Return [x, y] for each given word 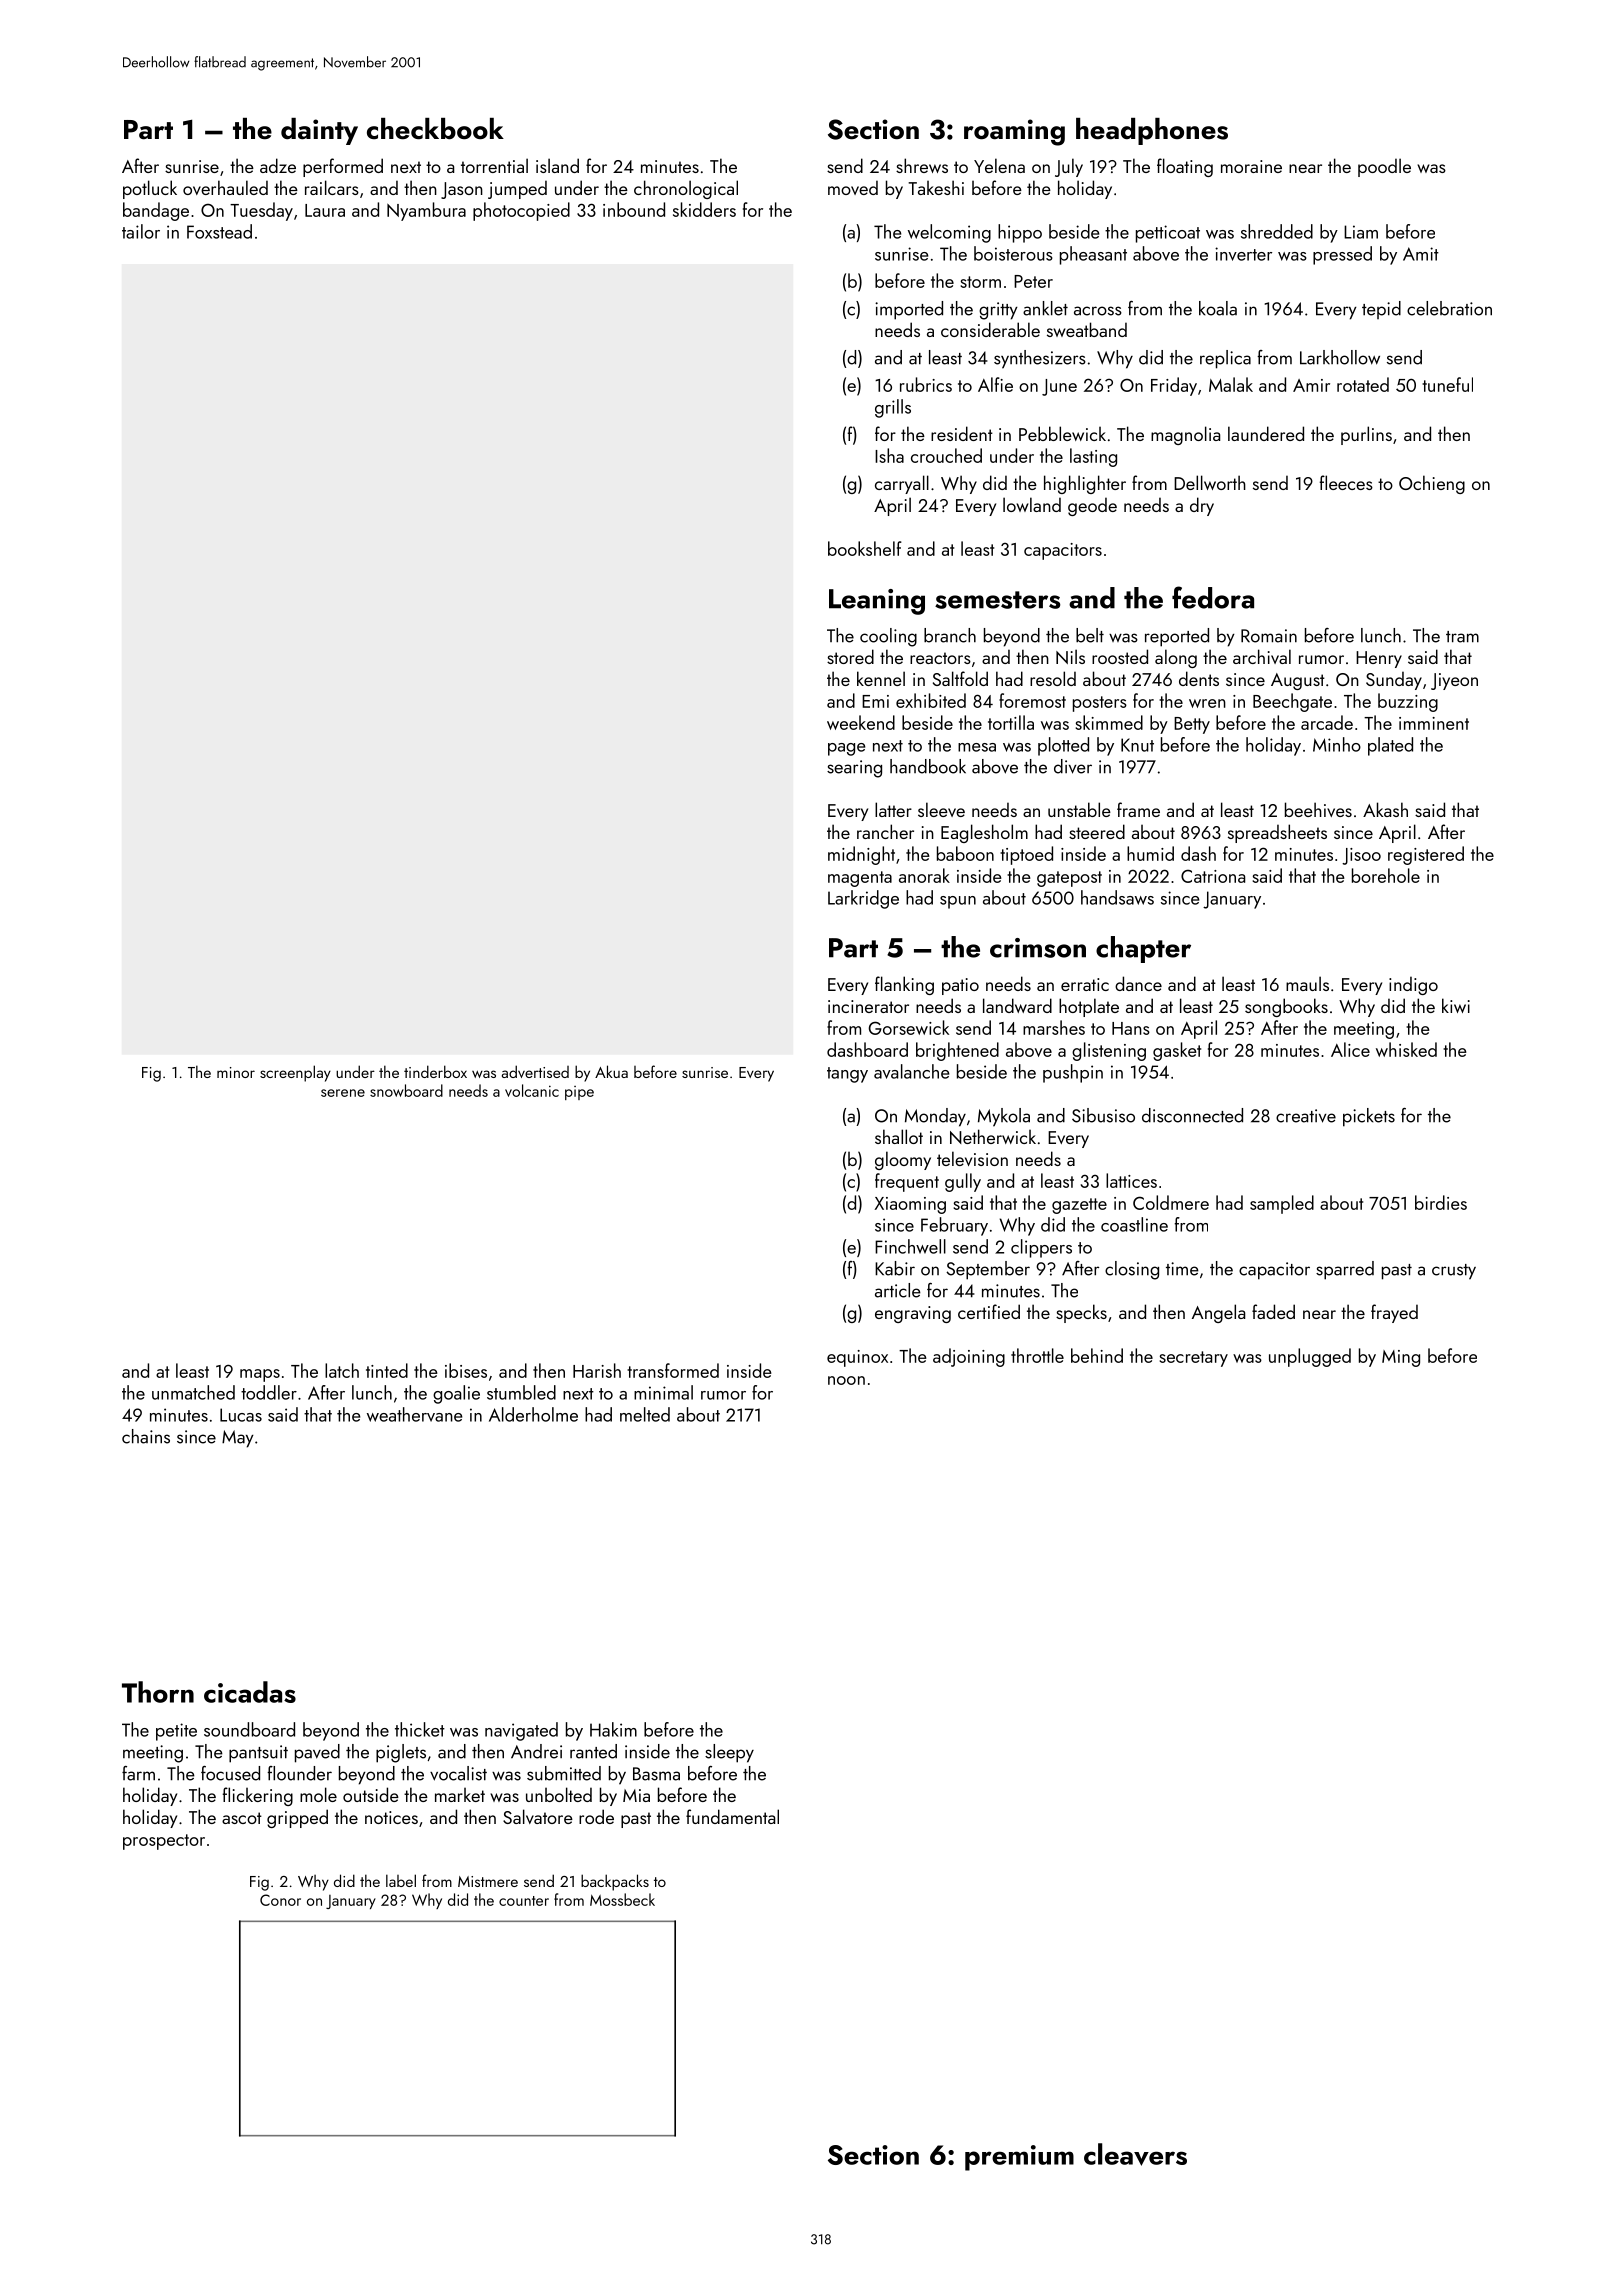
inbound [634, 209]
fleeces [1346, 482]
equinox [857, 1358]
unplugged [1310, 1357]
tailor [141, 231]
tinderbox [435, 1071]
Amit [1421, 254]
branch [950, 635]
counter [524, 1901]
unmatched [193, 1392]
